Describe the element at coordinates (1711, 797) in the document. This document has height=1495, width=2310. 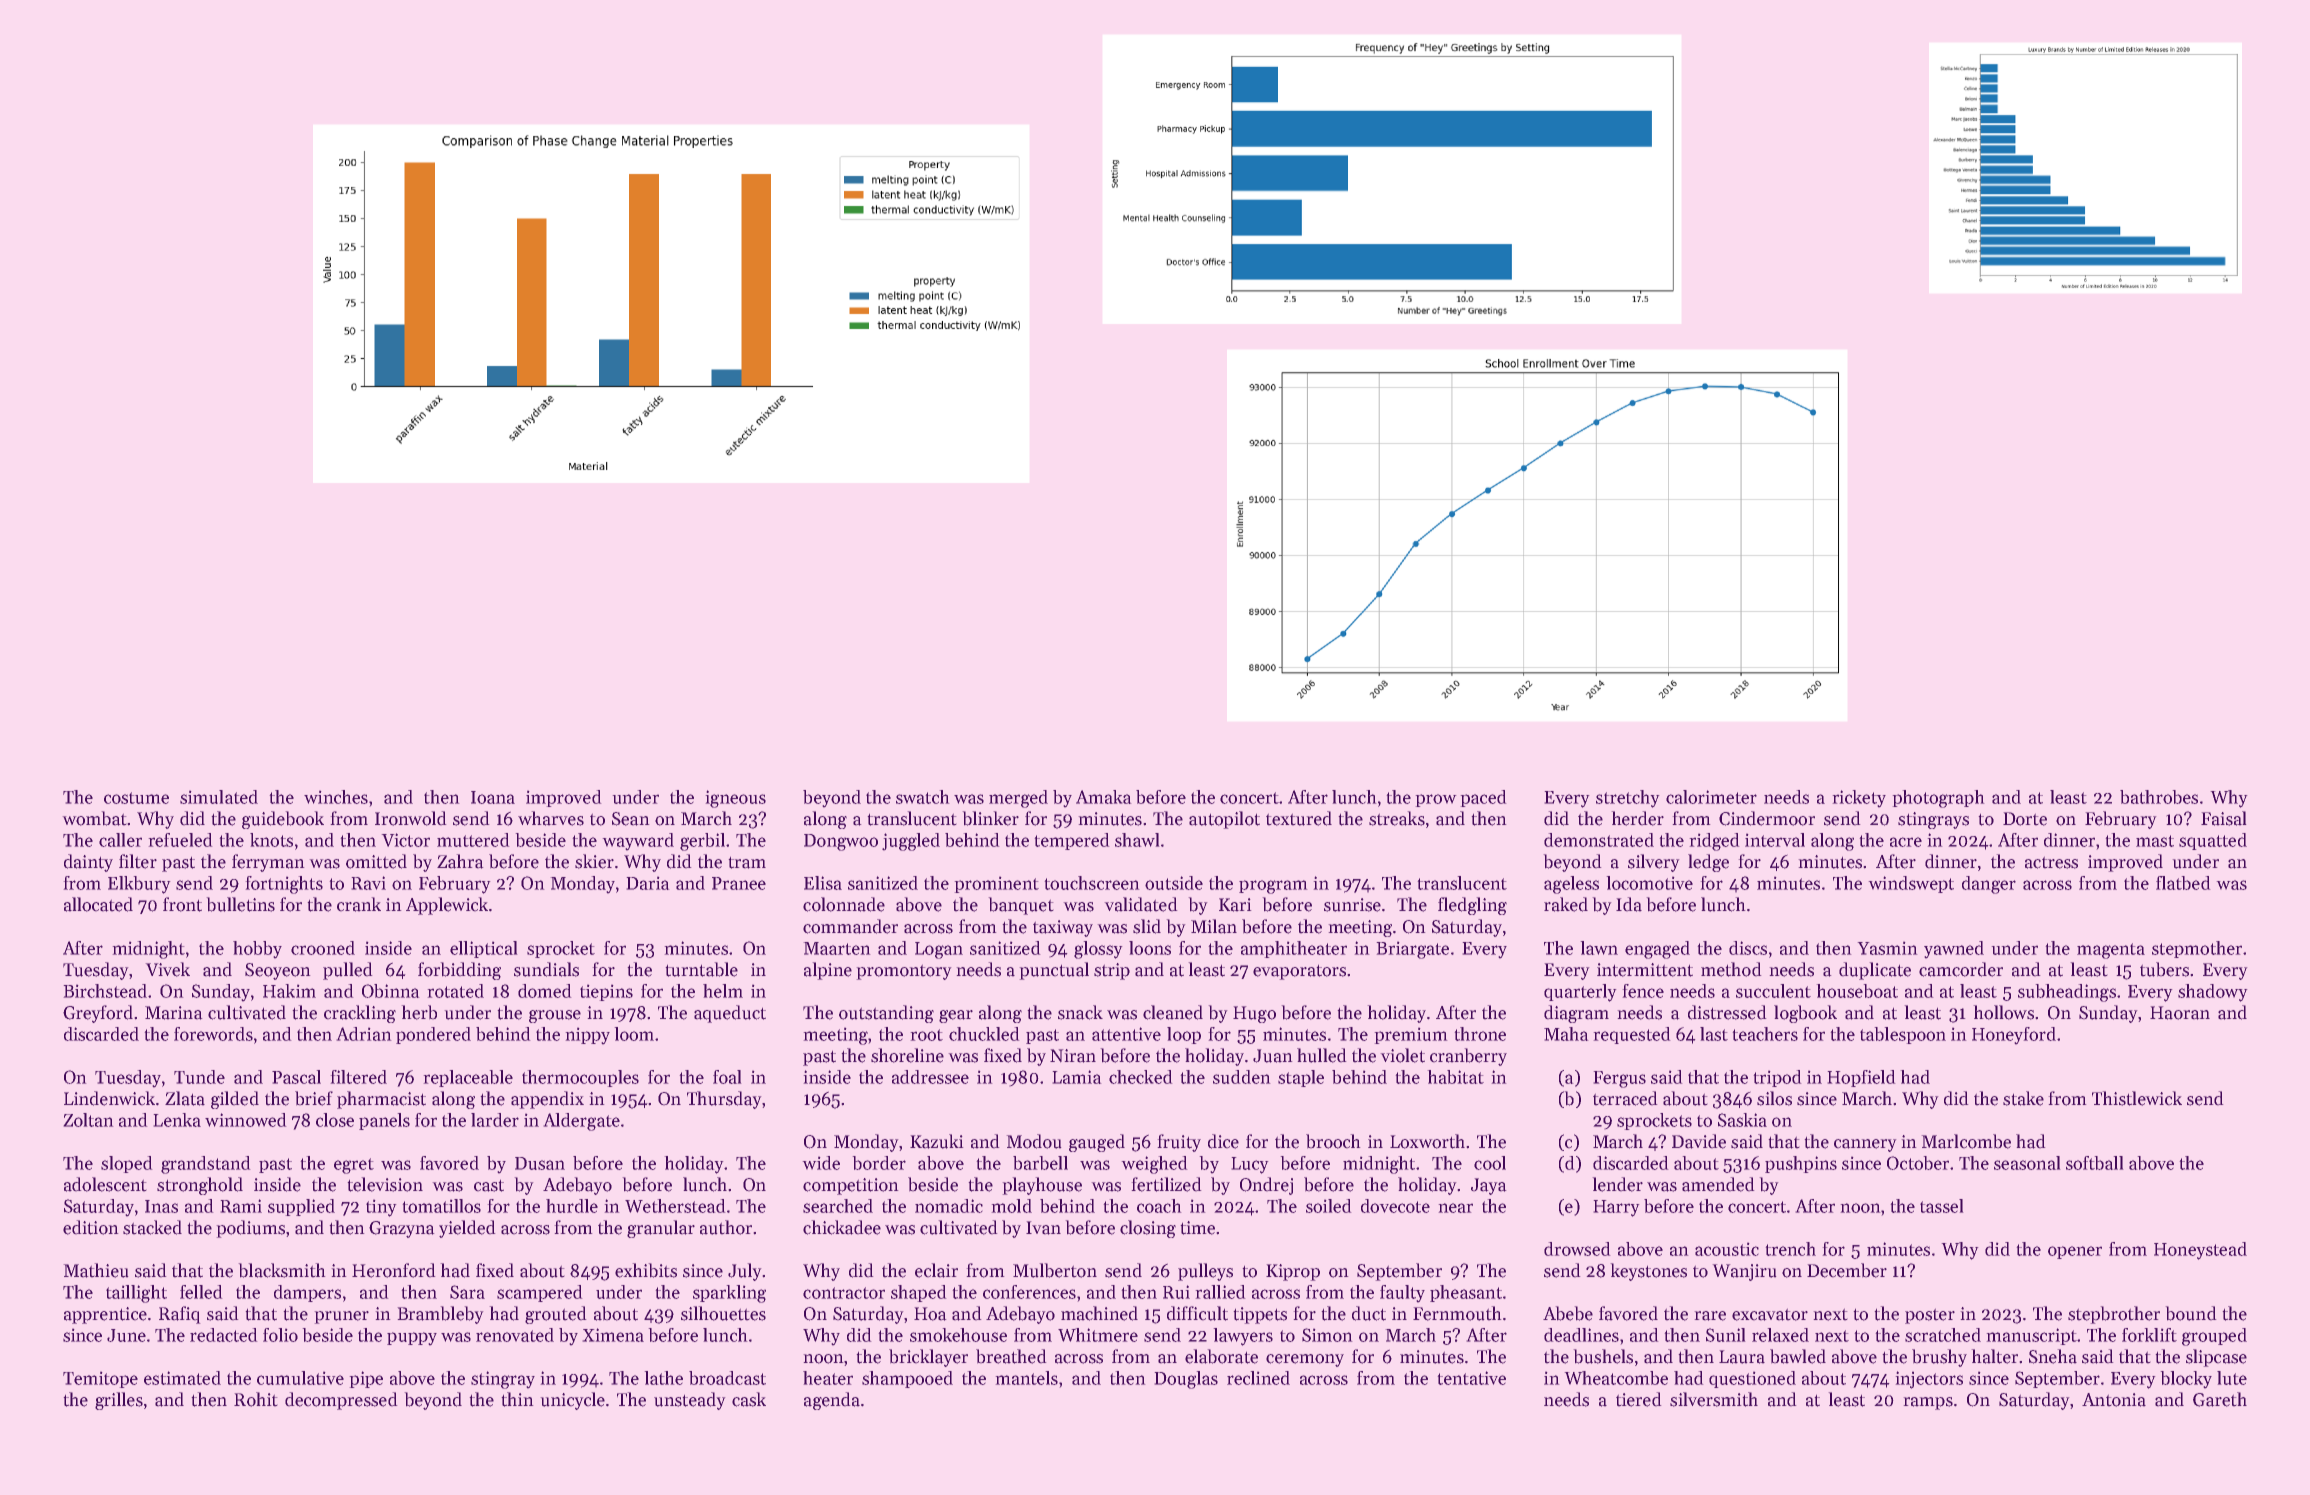
I see `calorimeter` at that location.
